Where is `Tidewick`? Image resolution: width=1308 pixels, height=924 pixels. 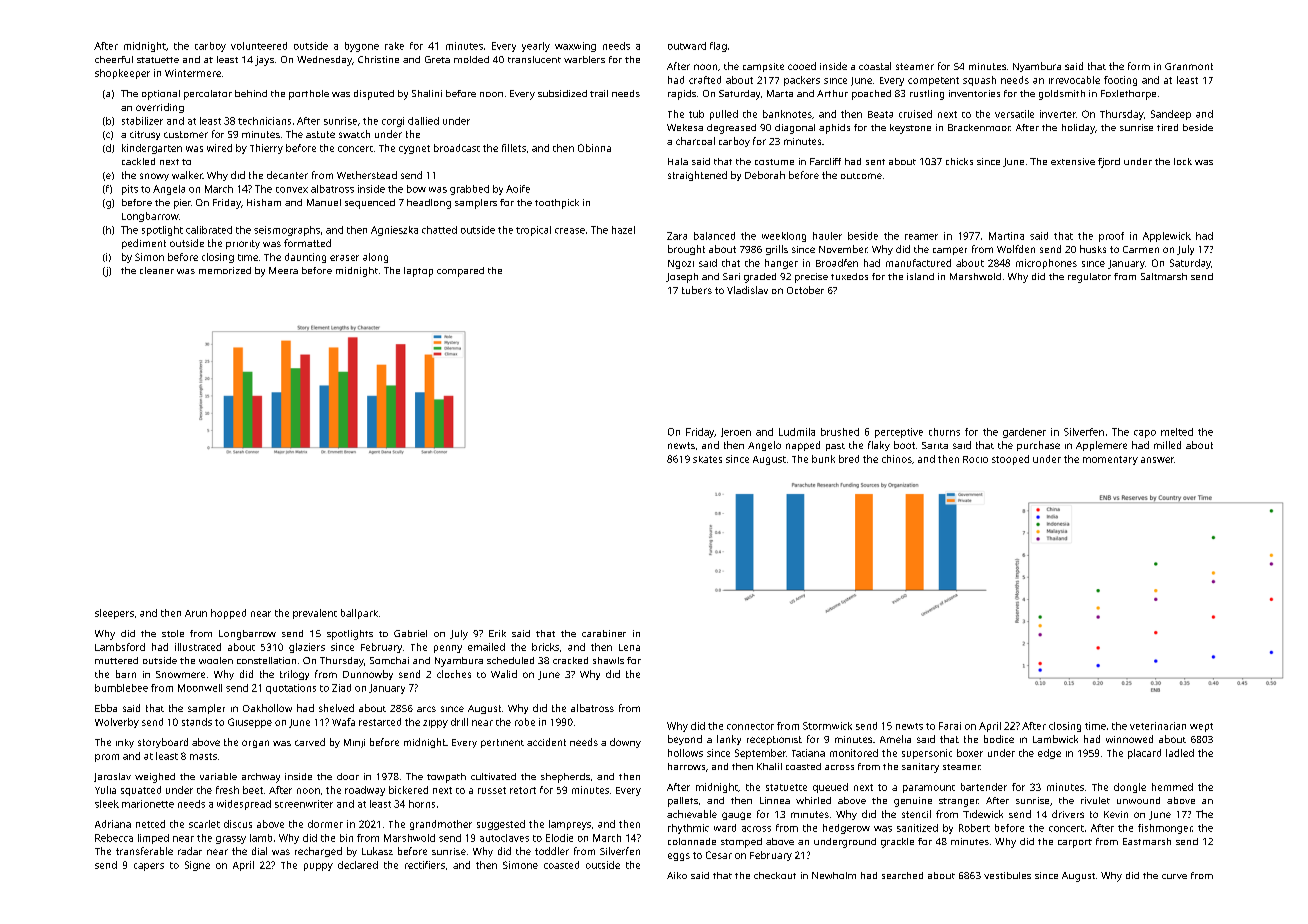 Tidewick is located at coordinates (983, 814).
